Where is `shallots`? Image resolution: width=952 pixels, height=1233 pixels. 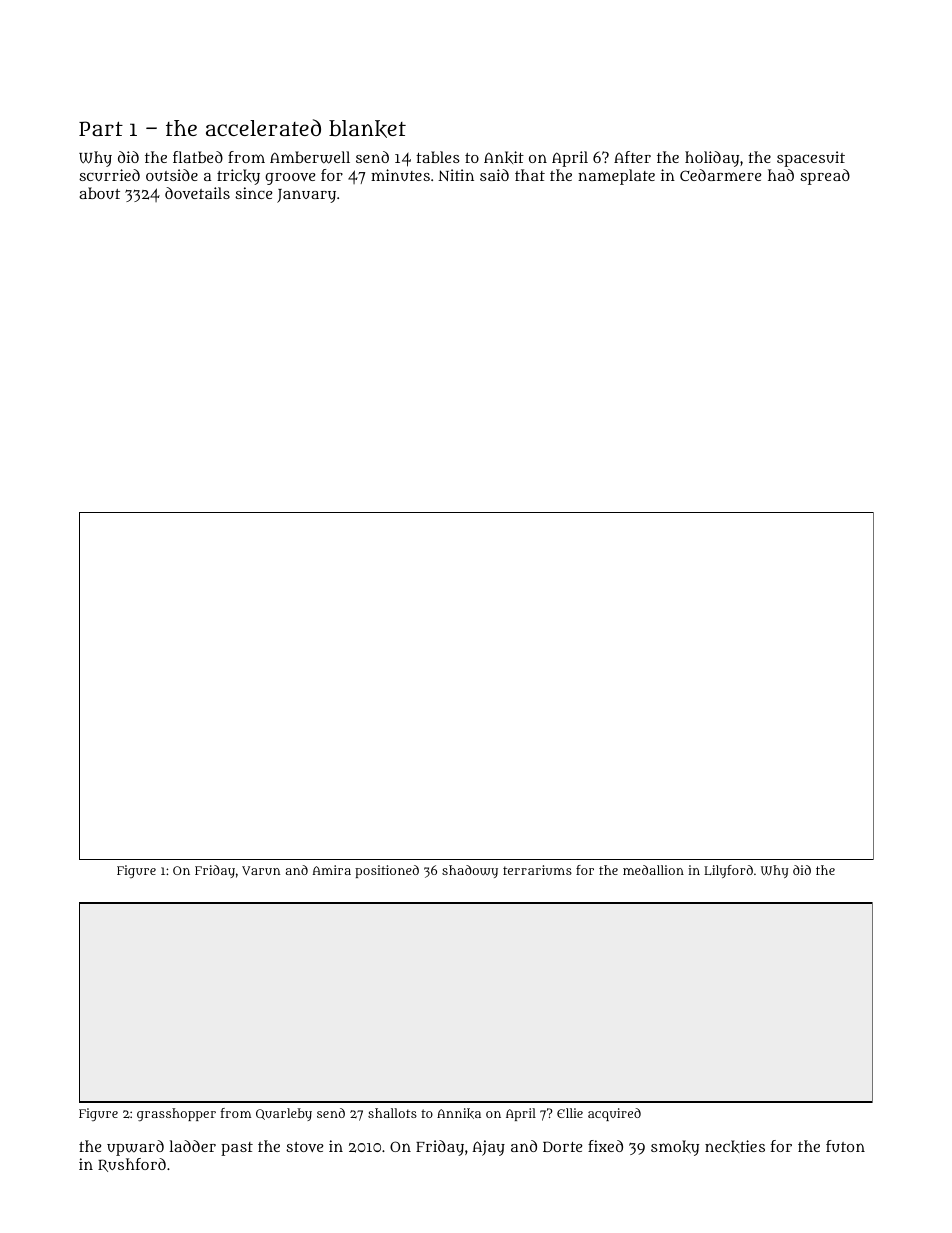 shallots is located at coordinates (392, 1113).
